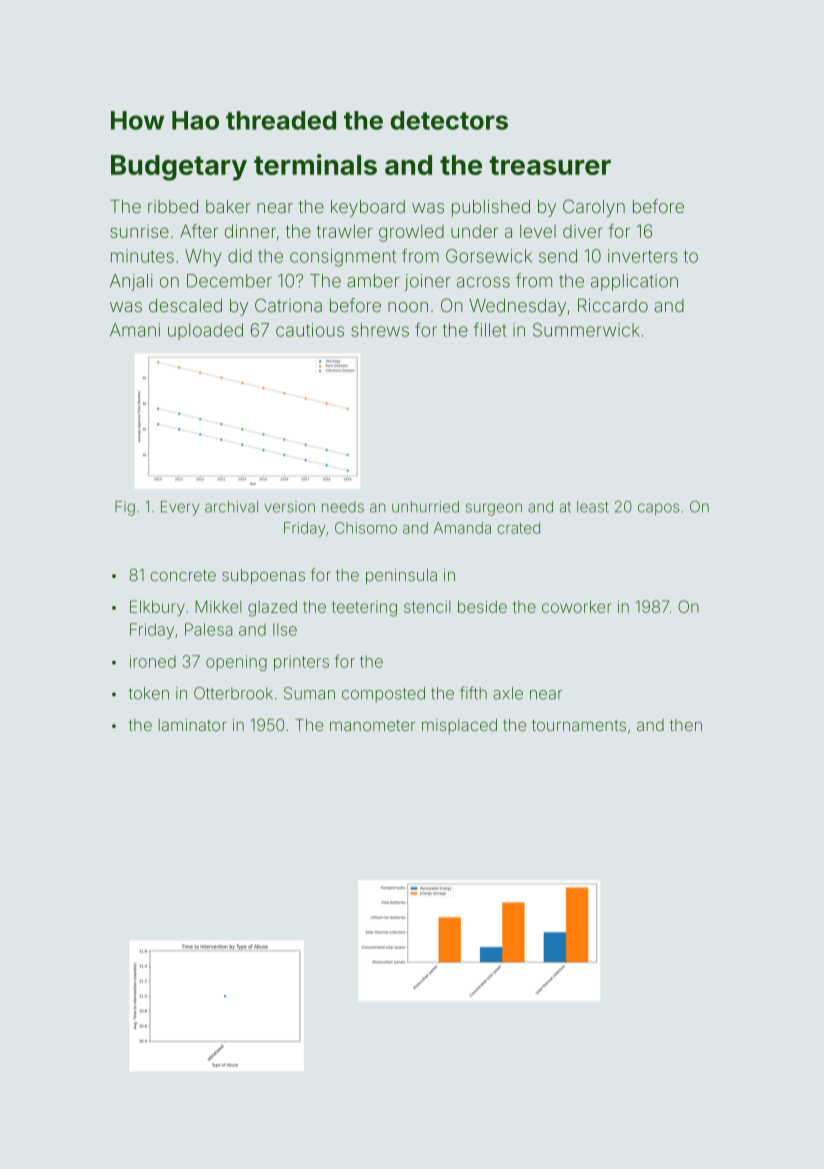 This screenshot has height=1169, width=824. I want to click on terminals, so click(315, 164).
